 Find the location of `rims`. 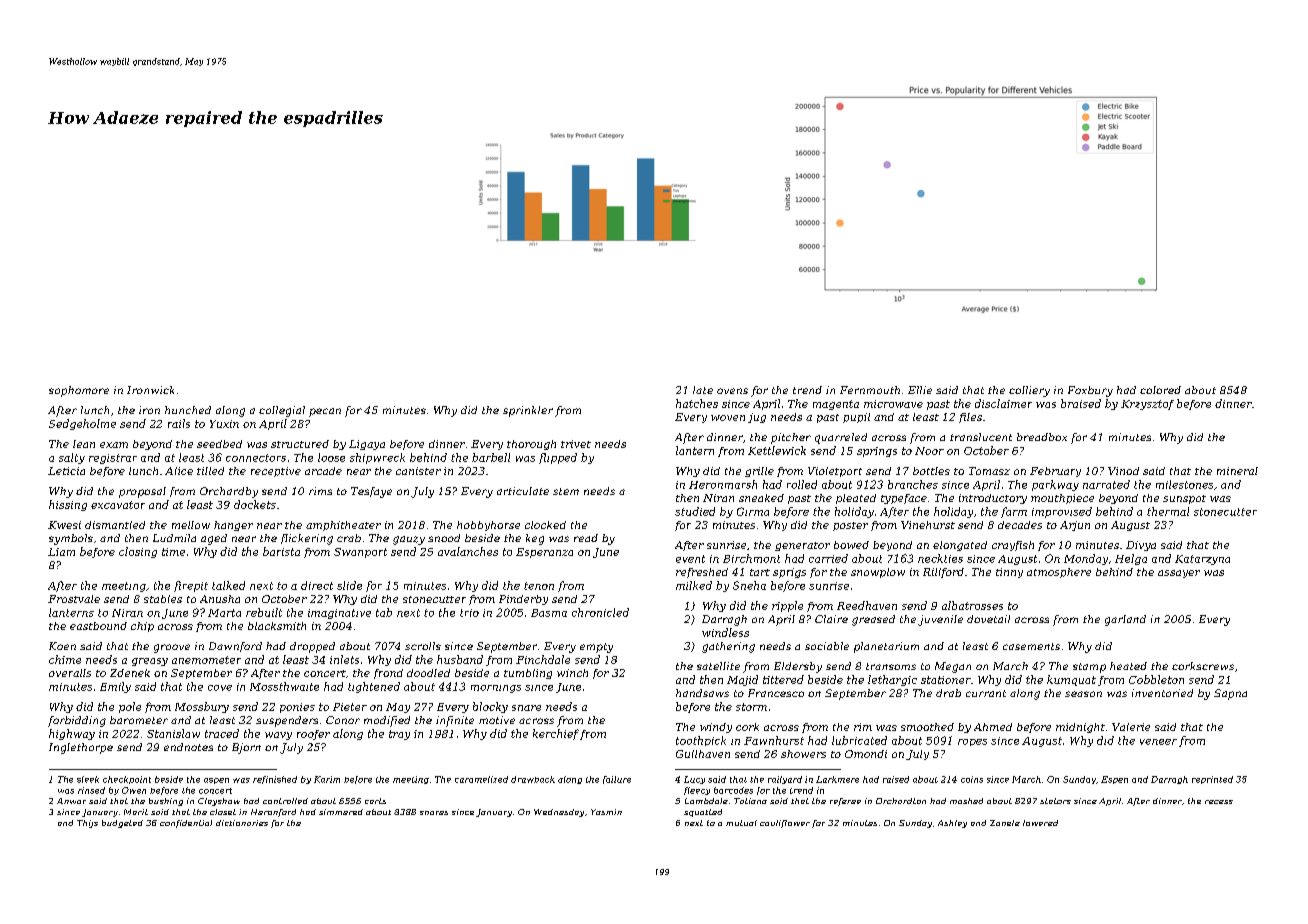

rims is located at coordinates (320, 491).
